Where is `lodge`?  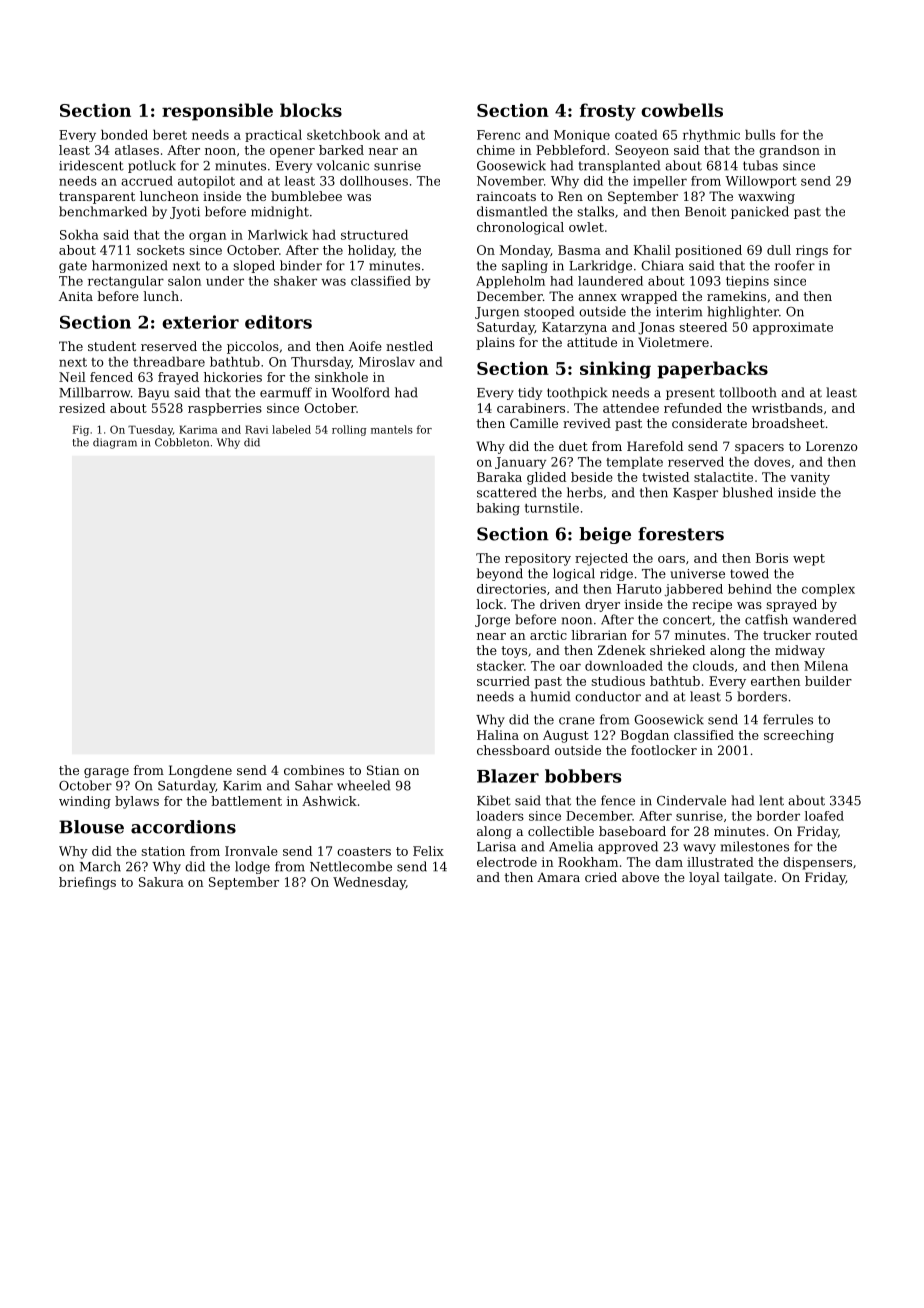
lodge is located at coordinates (252, 867).
